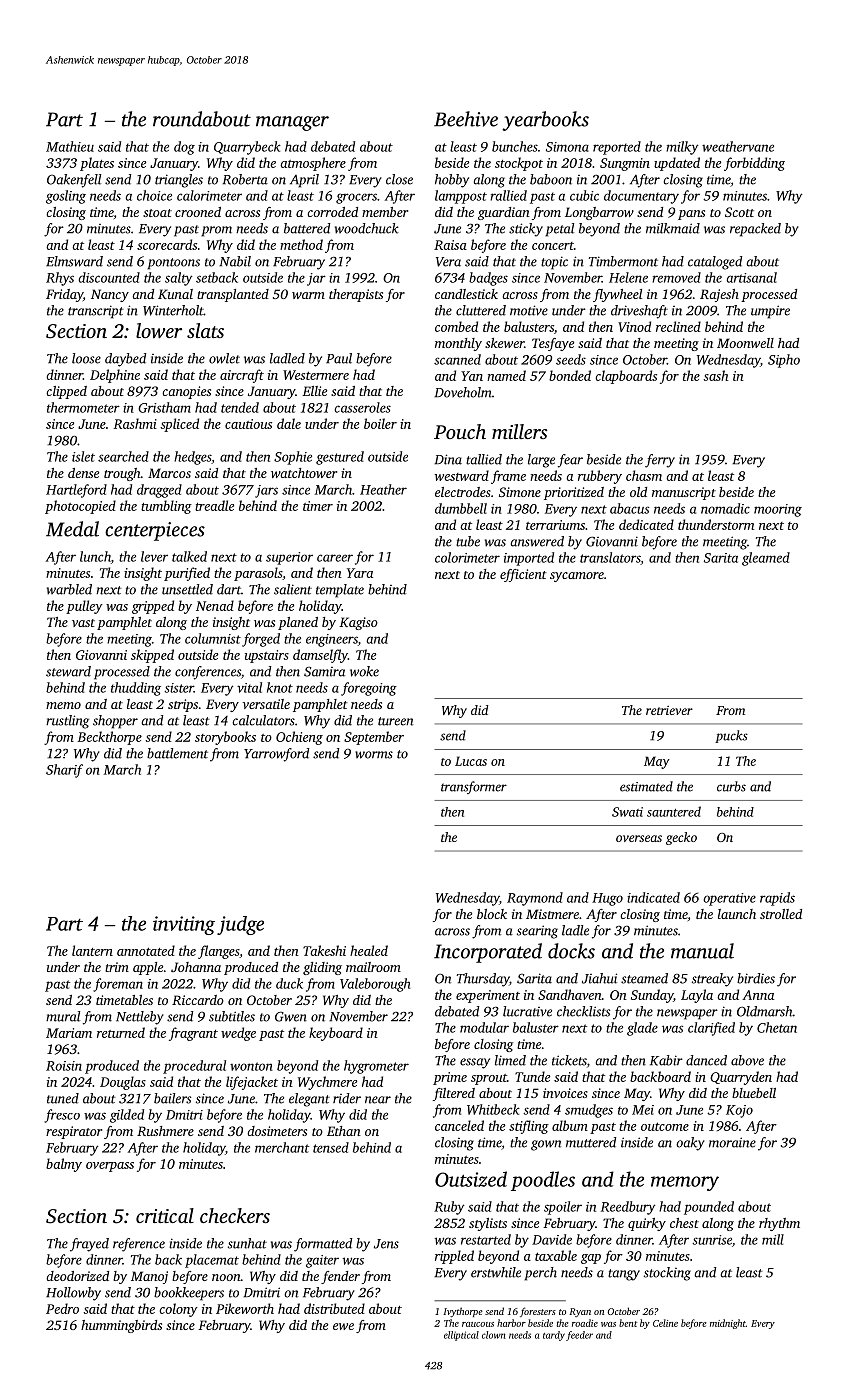 The image size is (849, 1400). What do you see at coordinates (460, 431) in the screenshot?
I see `Pouch` at bounding box center [460, 431].
